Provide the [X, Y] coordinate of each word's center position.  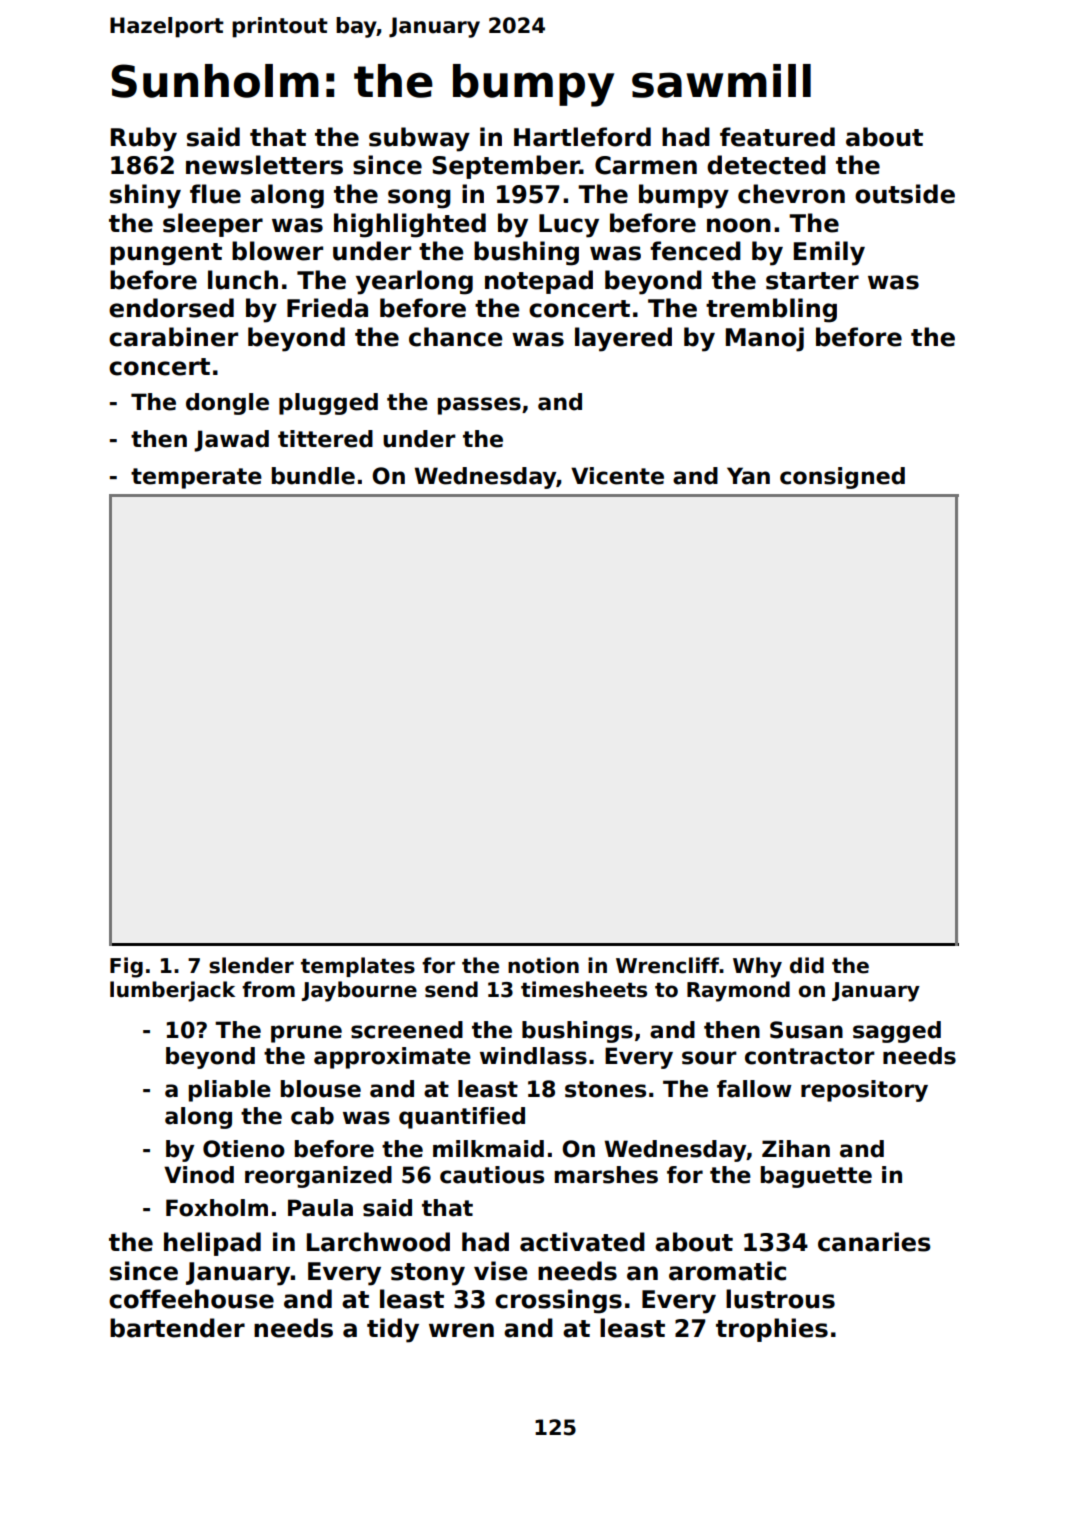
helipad [212, 1244]
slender [251, 965]
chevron [791, 194]
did [807, 965]
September [506, 167]
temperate [196, 478]
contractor [810, 1056]
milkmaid [488, 1149]
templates [358, 967]
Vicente [617, 476]
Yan [748, 476]
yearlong [414, 282]
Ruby [144, 139]
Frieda [327, 308]
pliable [230, 1091]
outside [905, 194]
